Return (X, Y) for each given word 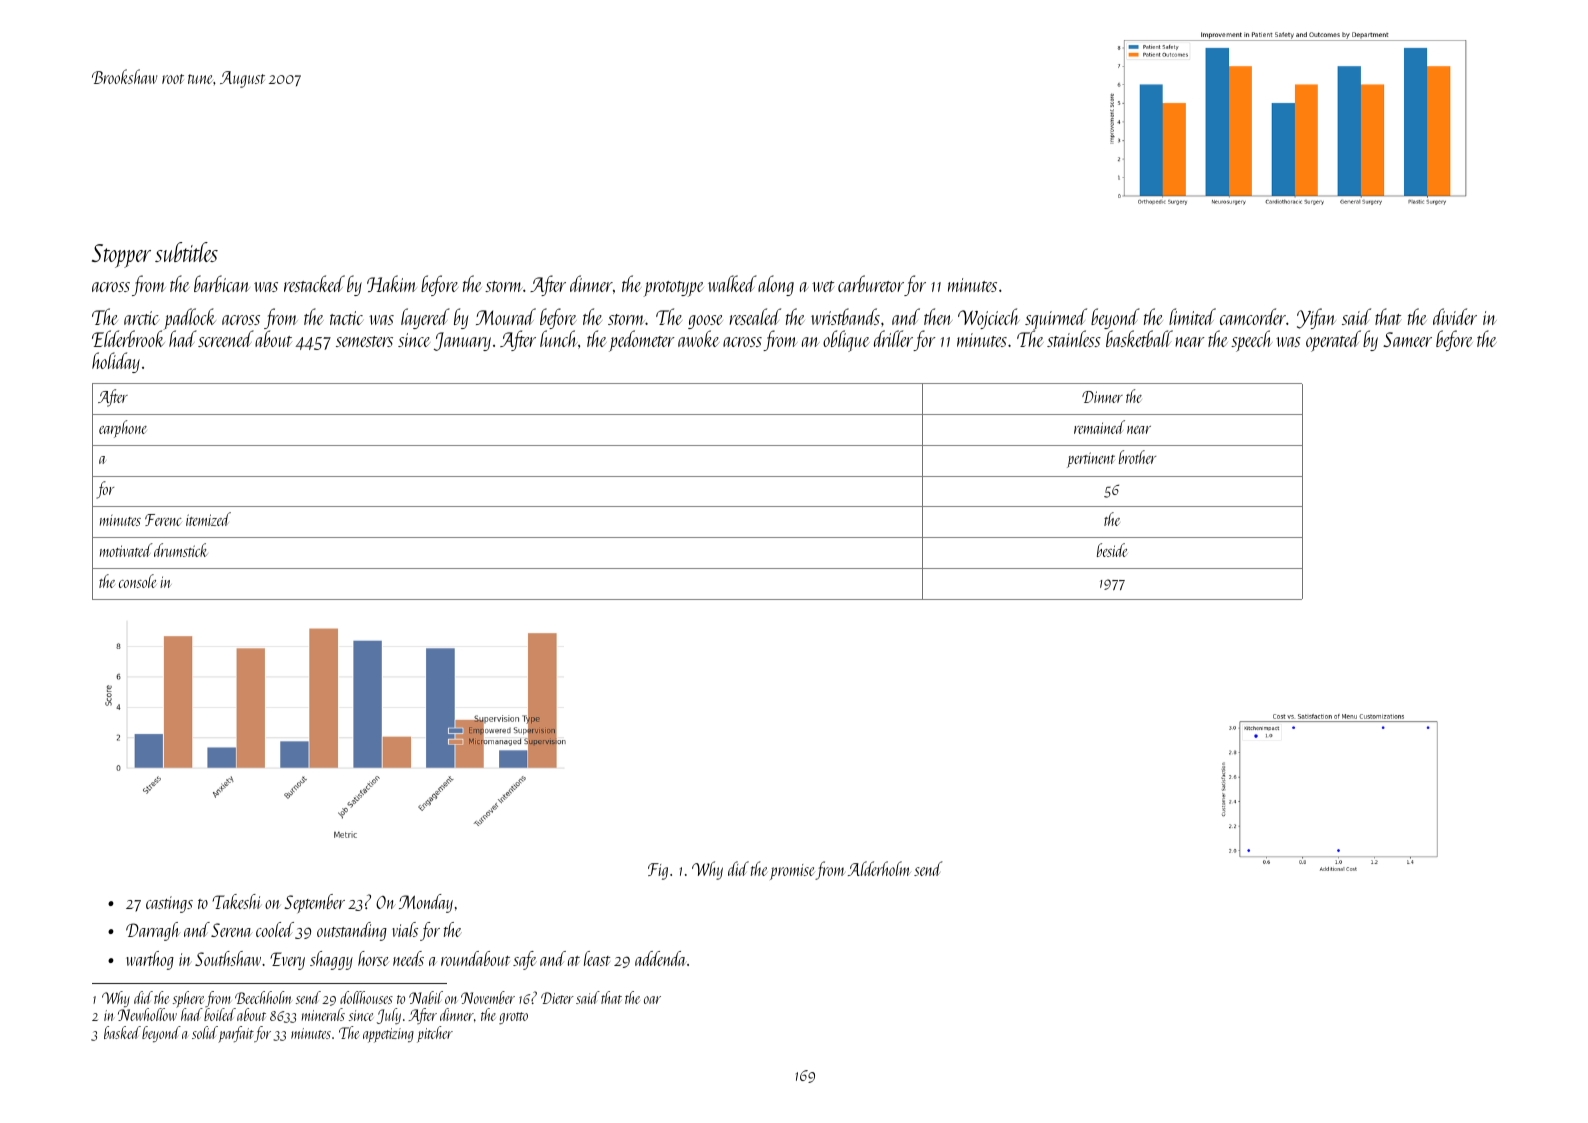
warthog (150, 960)
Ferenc (163, 520)
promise (793, 872)
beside (1112, 550)
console (138, 581)
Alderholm (879, 868)
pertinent (1091, 460)
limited (1192, 316)
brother (1137, 457)
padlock (190, 319)
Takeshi (237, 901)
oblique (846, 341)
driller (893, 338)
